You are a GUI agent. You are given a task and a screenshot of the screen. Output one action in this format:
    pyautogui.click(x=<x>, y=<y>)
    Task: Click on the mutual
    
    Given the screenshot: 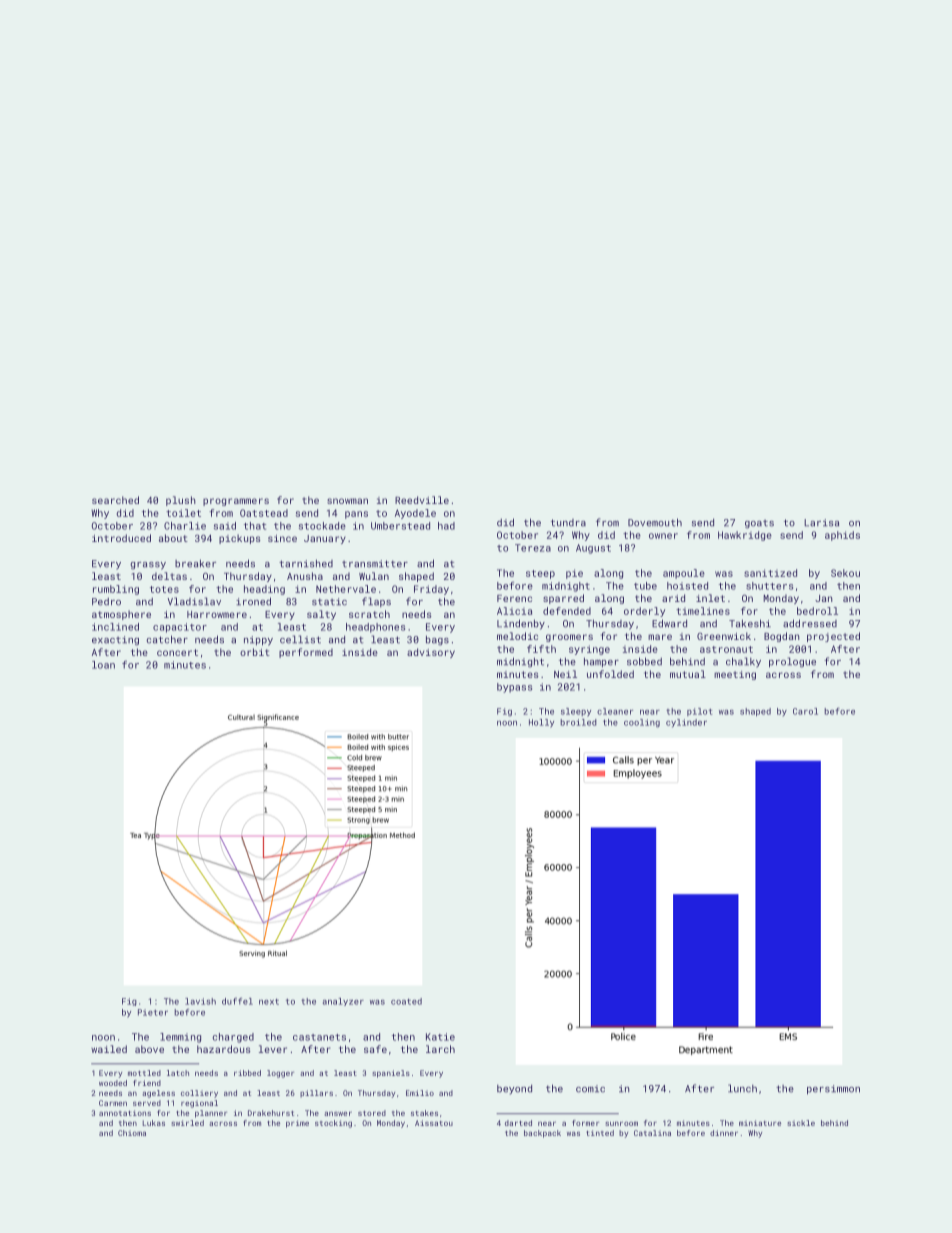 What is the action you would take?
    pyautogui.click(x=688, y=674)
